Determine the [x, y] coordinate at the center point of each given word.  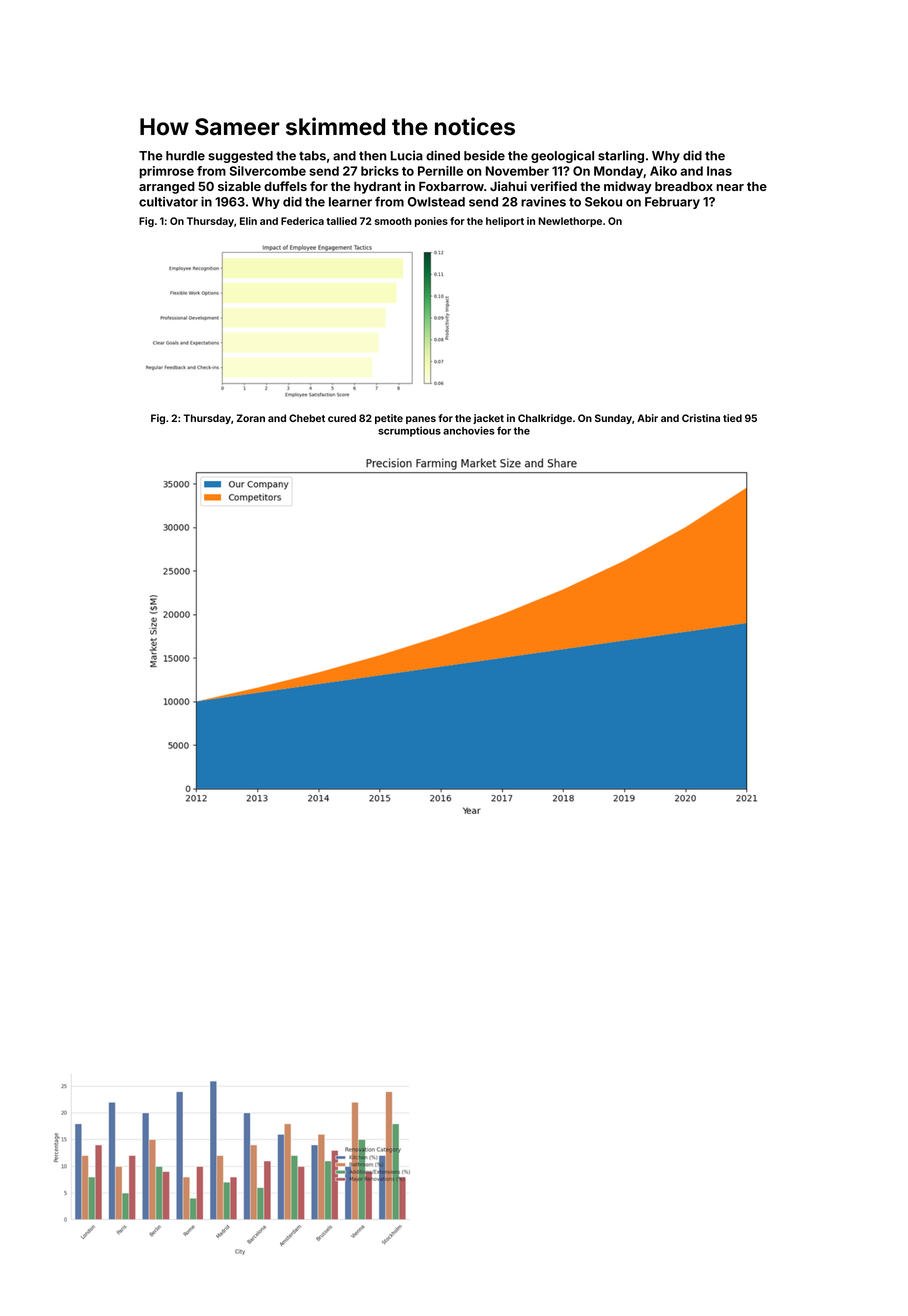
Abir [647, 418]
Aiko [663, 171]
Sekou [603, 202]
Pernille [440, 171]
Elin [248, 221]
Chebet [307, 418]
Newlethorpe [570, 222]
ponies [431, 222]
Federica [302, 221]
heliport [505, 222]
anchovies [469, 430]
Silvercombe [267, 171]
